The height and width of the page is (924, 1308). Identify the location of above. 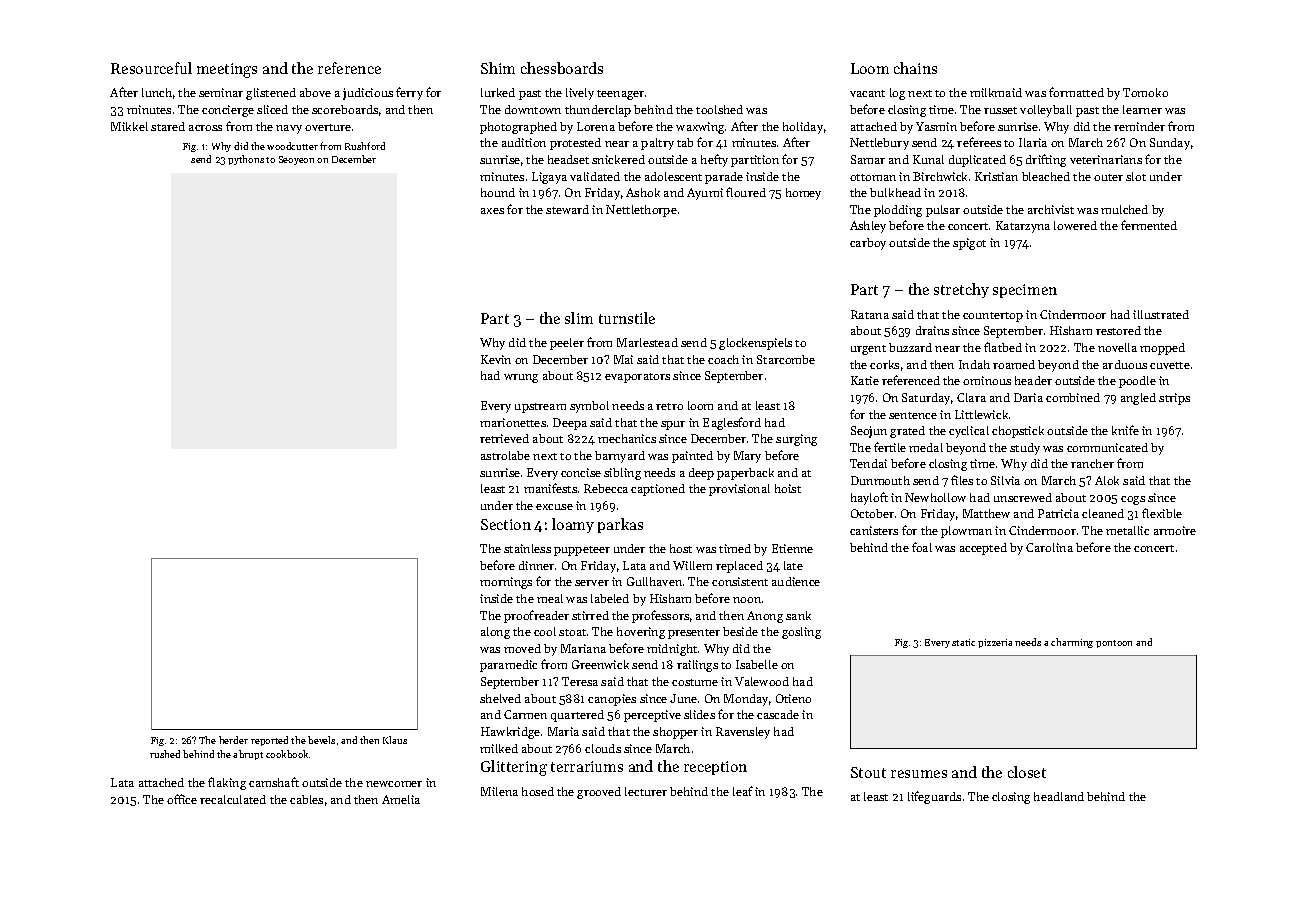
(315, 92).
